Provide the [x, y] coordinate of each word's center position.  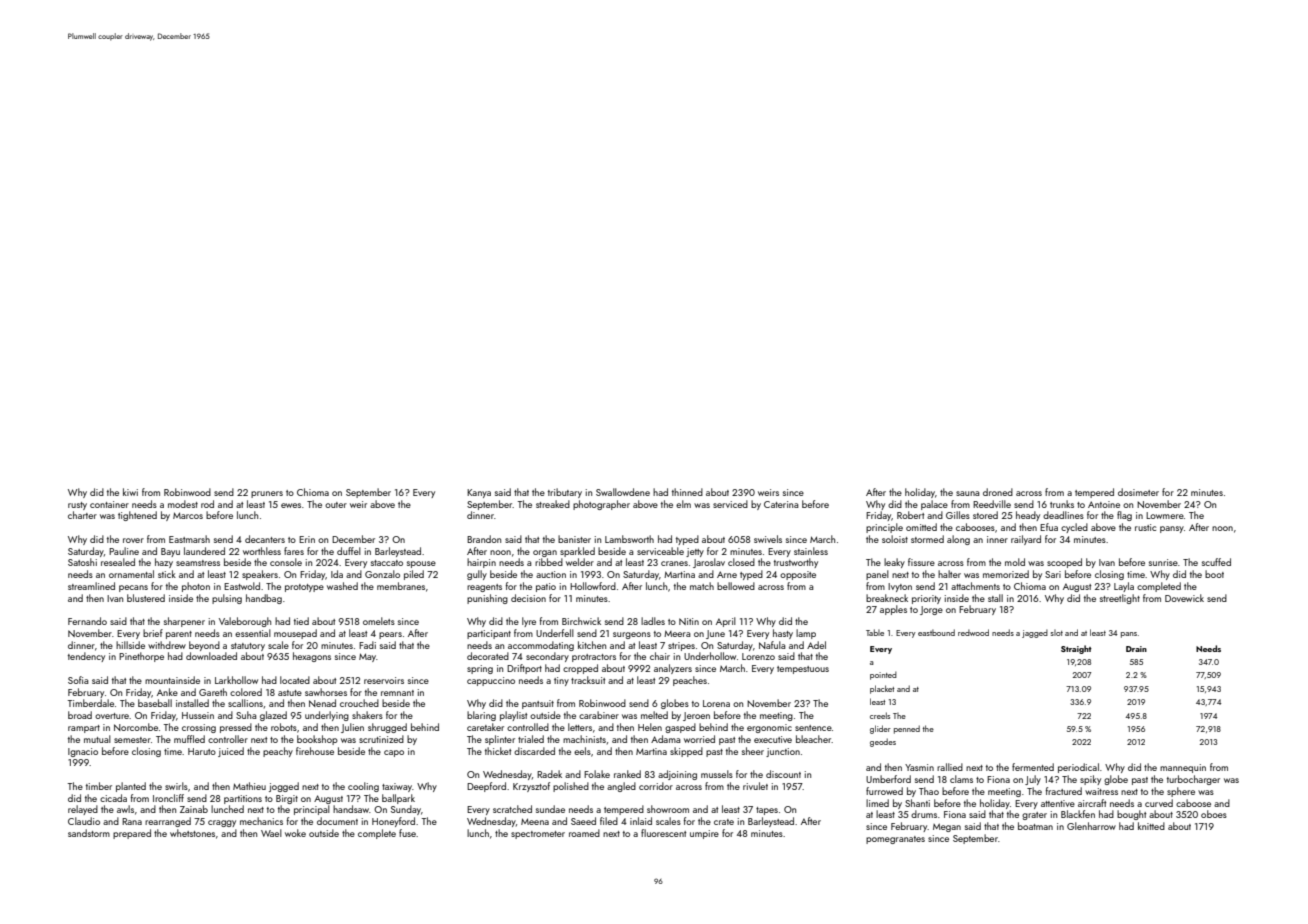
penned [907, 729]
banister [574, 539]
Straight [1076, 649]
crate [724, 822]
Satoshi [82, 562]
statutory [248, 647]
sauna [967, 493]
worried [699, 739]
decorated [488, 656]
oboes [1214, 814]
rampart [84, 729]
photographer [601, 505]
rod [207, 504]
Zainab [194, 809]
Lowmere [1165, 515]
